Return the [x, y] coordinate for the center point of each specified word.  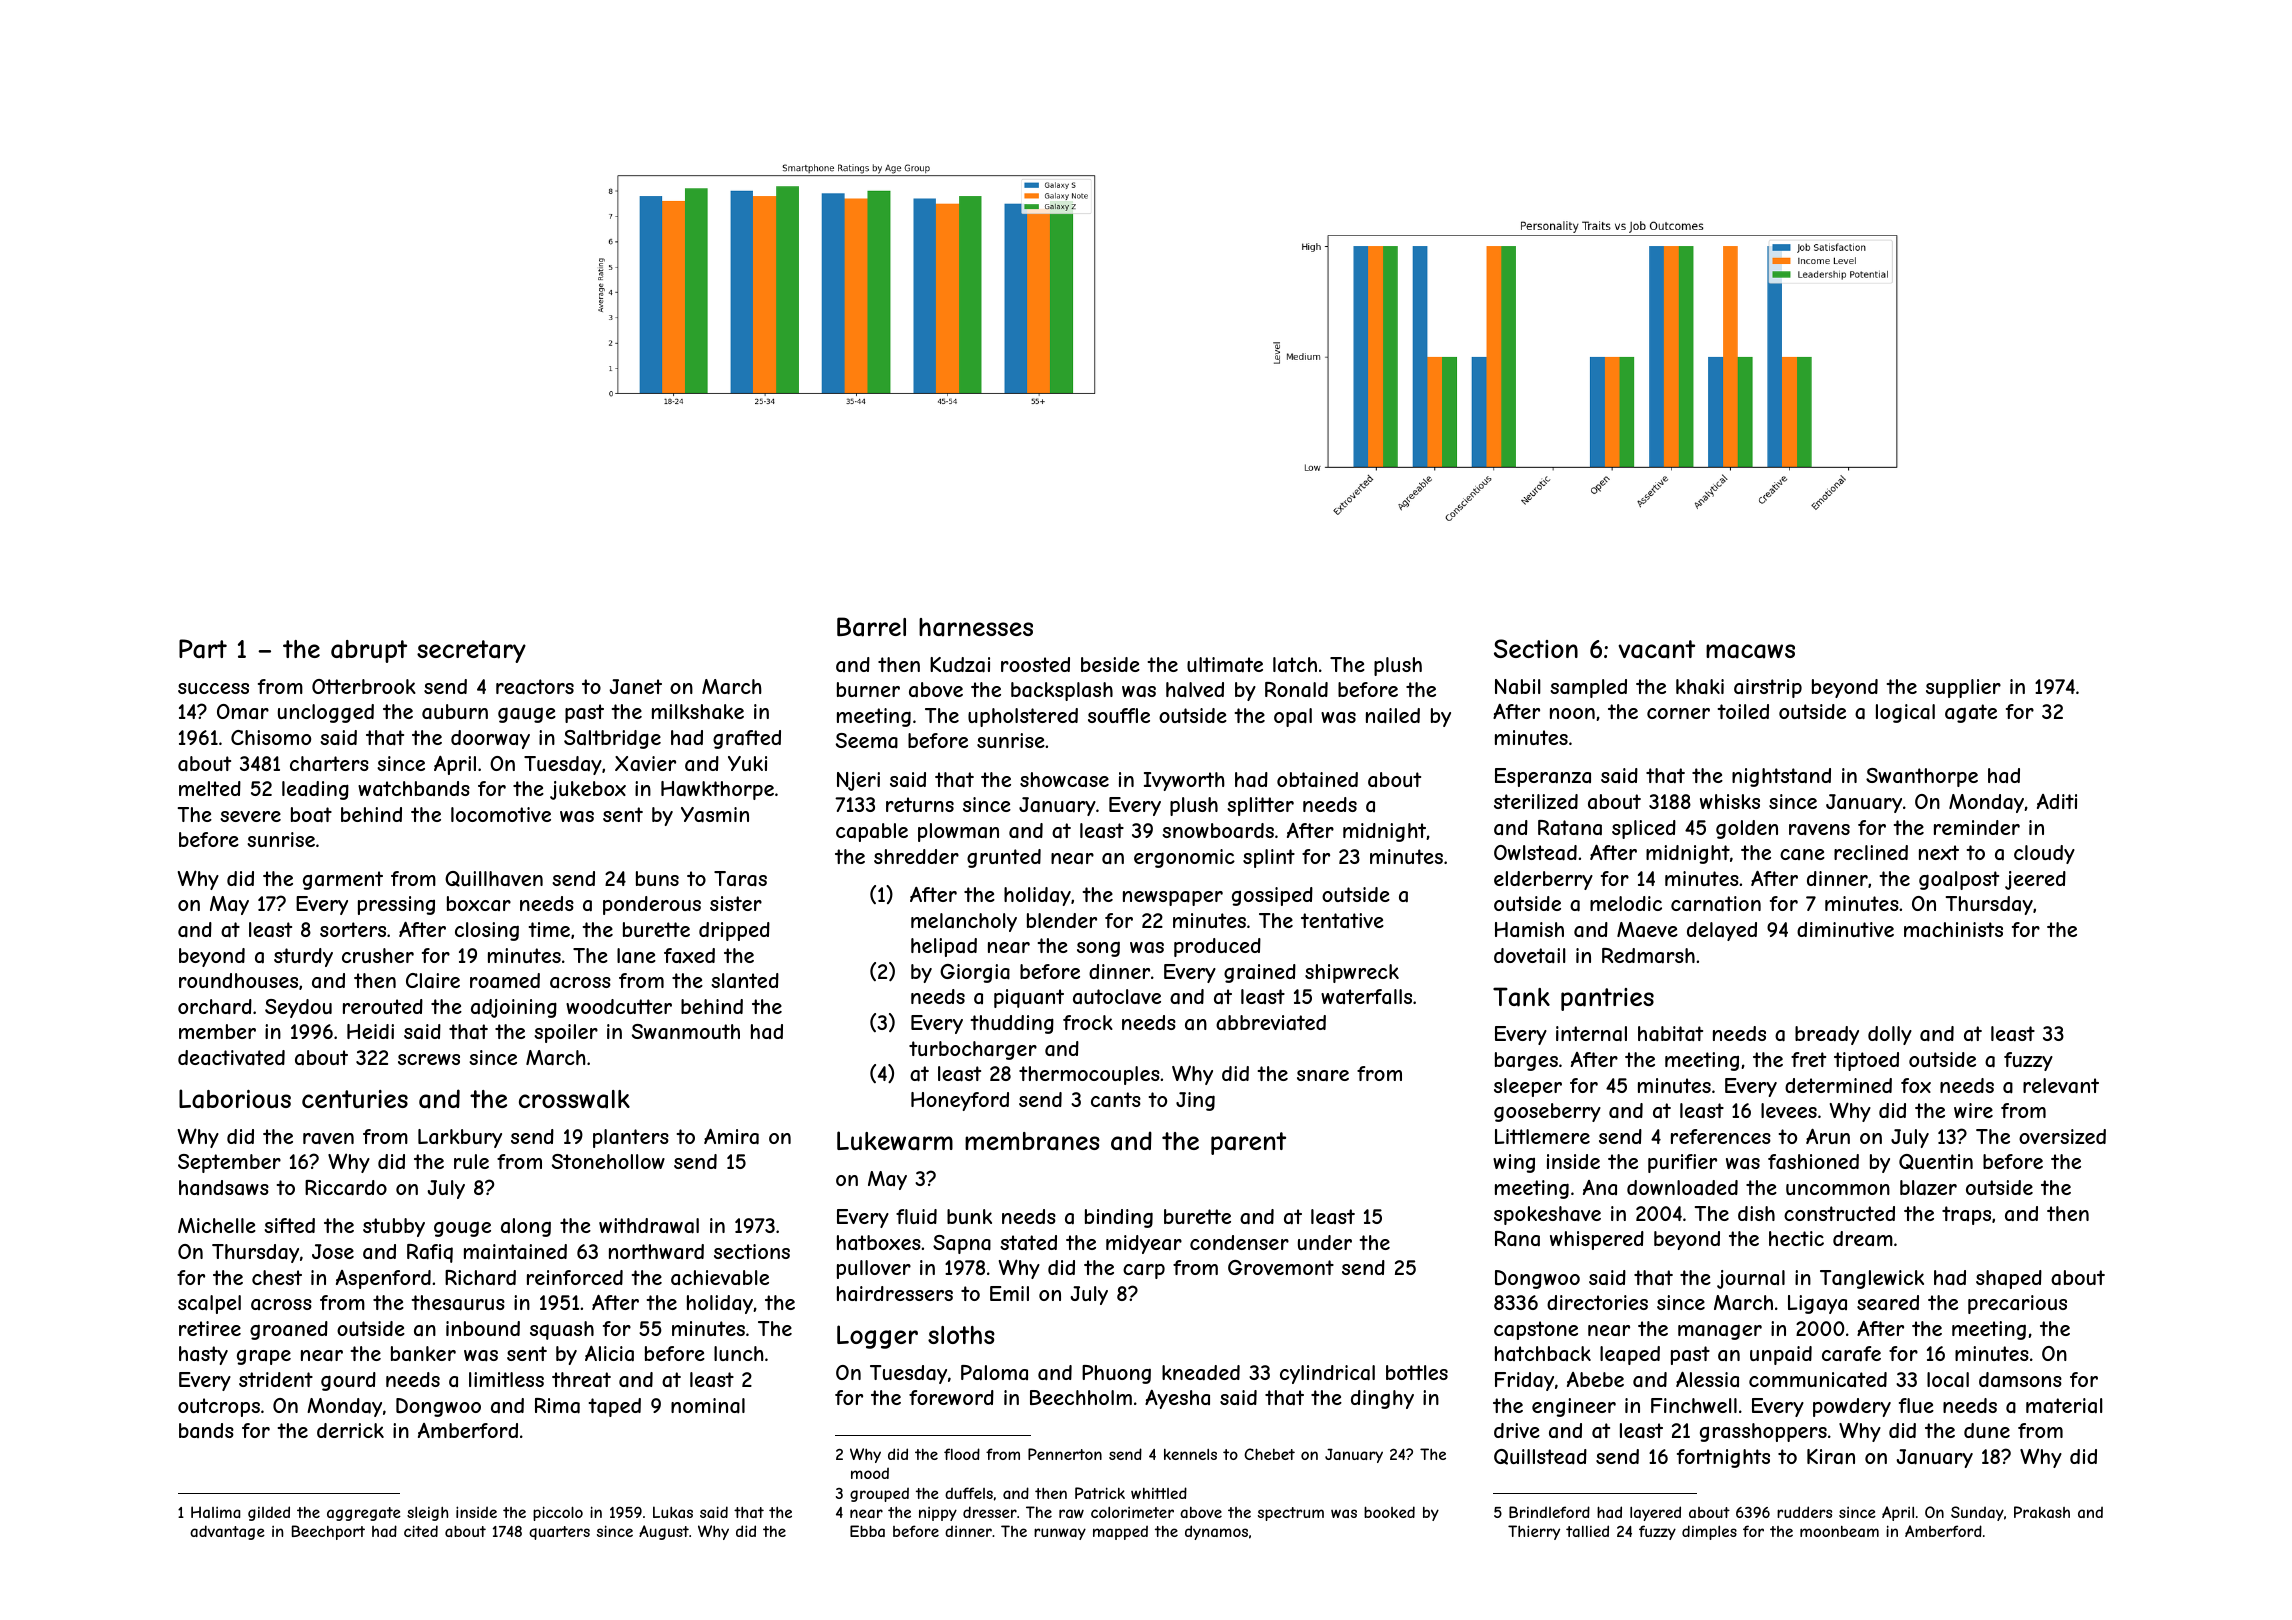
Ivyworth [1184, 781]
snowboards [1218, 831]
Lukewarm [895, 1141]
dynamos [1216, 1532]
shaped [2009, 1279]
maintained [515, 1252]
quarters [559, 1533]
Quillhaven [494, 879]
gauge [527, 715]
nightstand [1781, 777]
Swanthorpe [1922, 777]
